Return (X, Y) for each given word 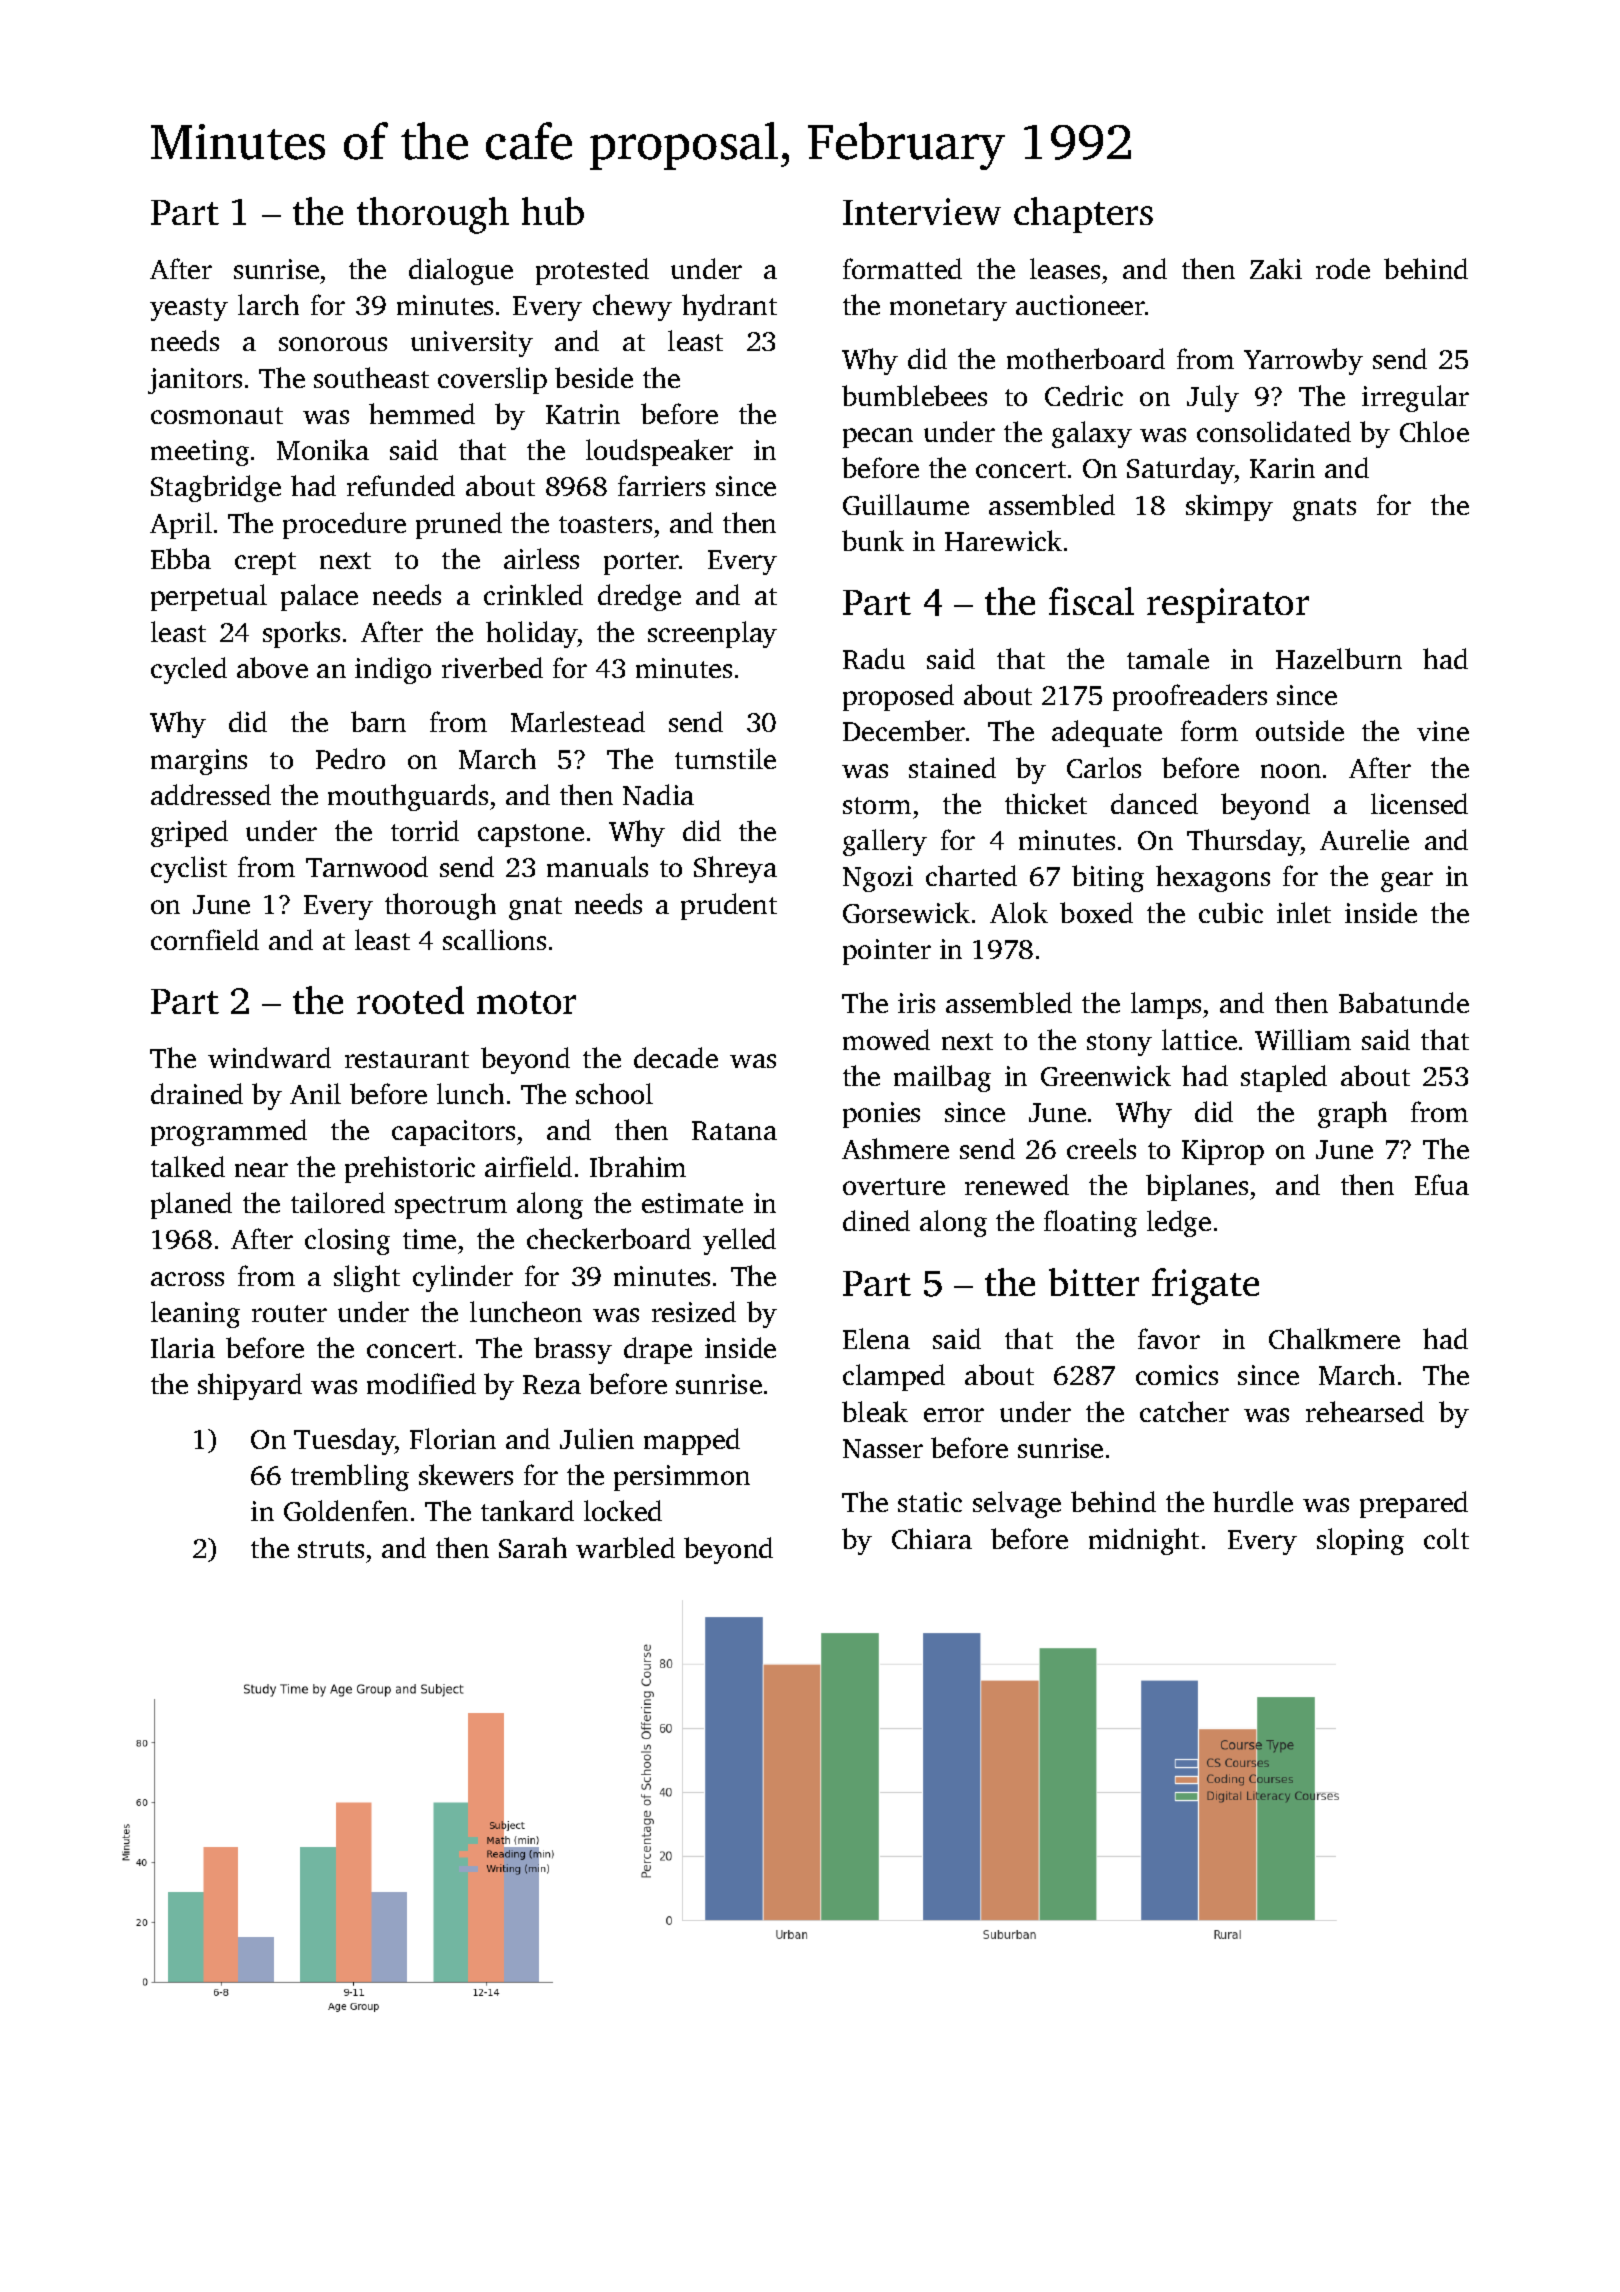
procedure (344, 525)
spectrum (451, 1207)
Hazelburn (1339, 658)
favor (1169, 1338)
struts (331, 1549)
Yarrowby (1303, 361)
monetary (948, 309)
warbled (625, 1547)
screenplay (712, 634)
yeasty (189, 309)
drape (658, 1350)
